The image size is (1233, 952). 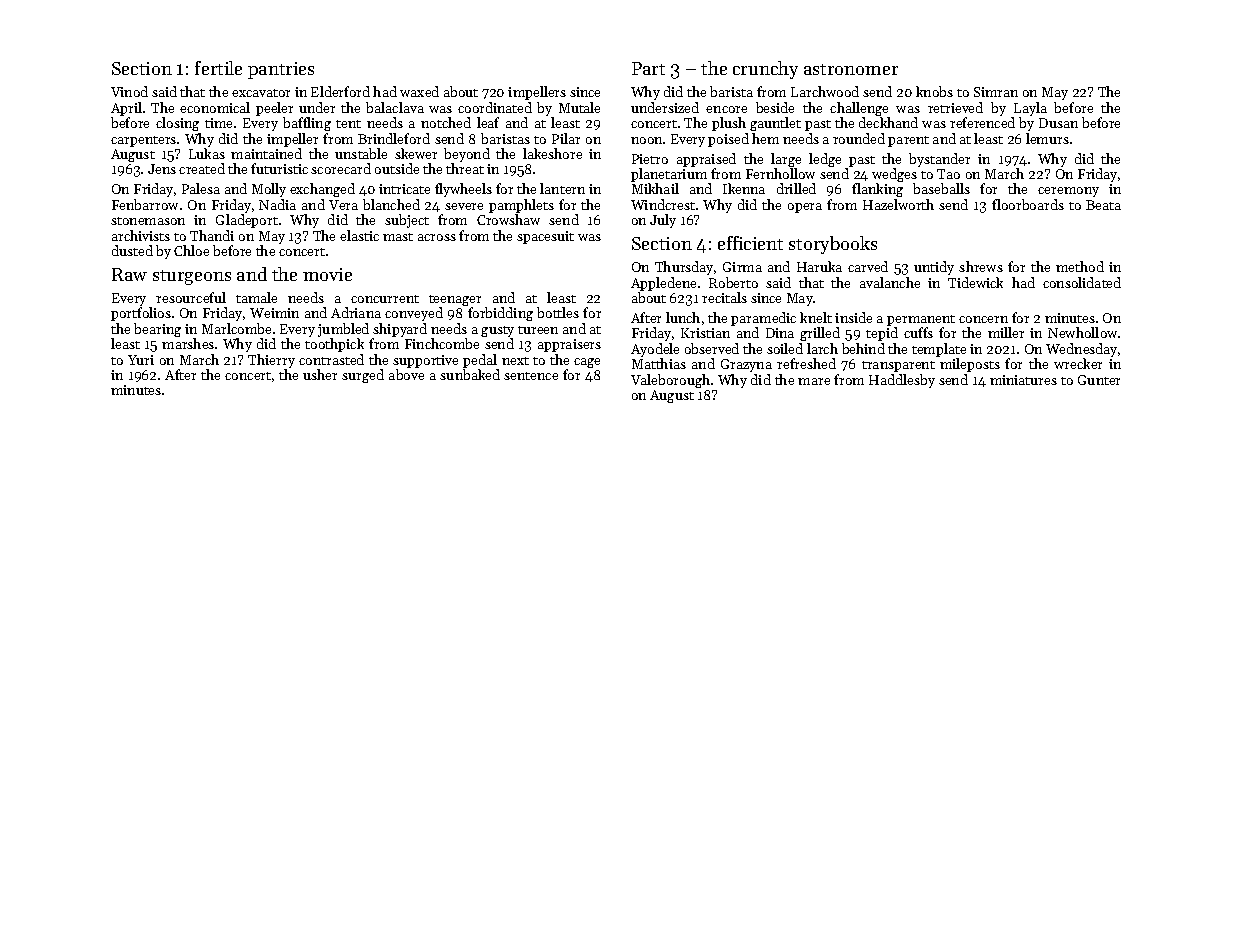 I want to click on scorecard, so click(x=341, y=168).
